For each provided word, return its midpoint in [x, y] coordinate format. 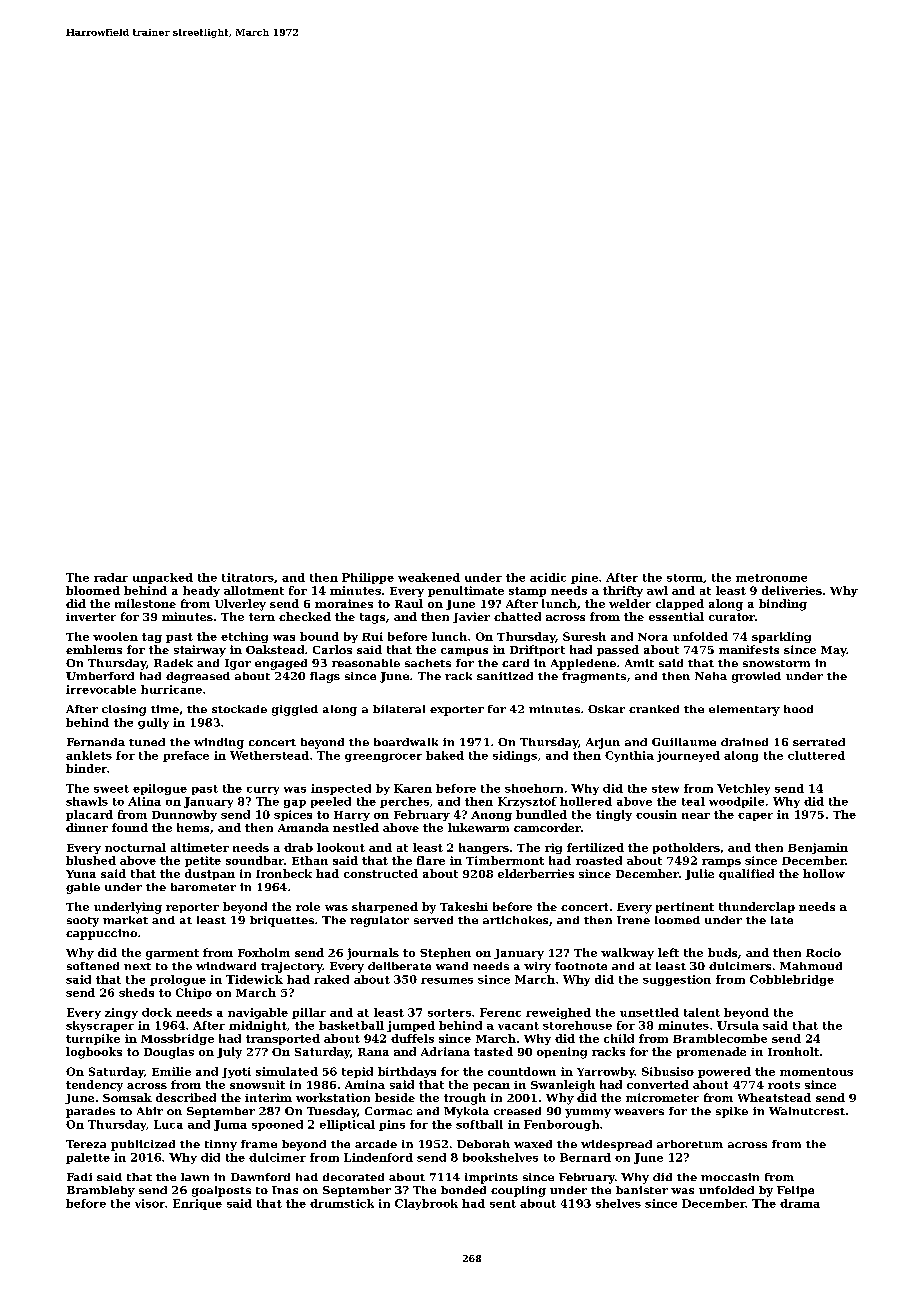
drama [800, 1203]
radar [111, 577]
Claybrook [426, 1204]
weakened [429, 577]
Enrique [197, 1204]
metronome [771, 578]
